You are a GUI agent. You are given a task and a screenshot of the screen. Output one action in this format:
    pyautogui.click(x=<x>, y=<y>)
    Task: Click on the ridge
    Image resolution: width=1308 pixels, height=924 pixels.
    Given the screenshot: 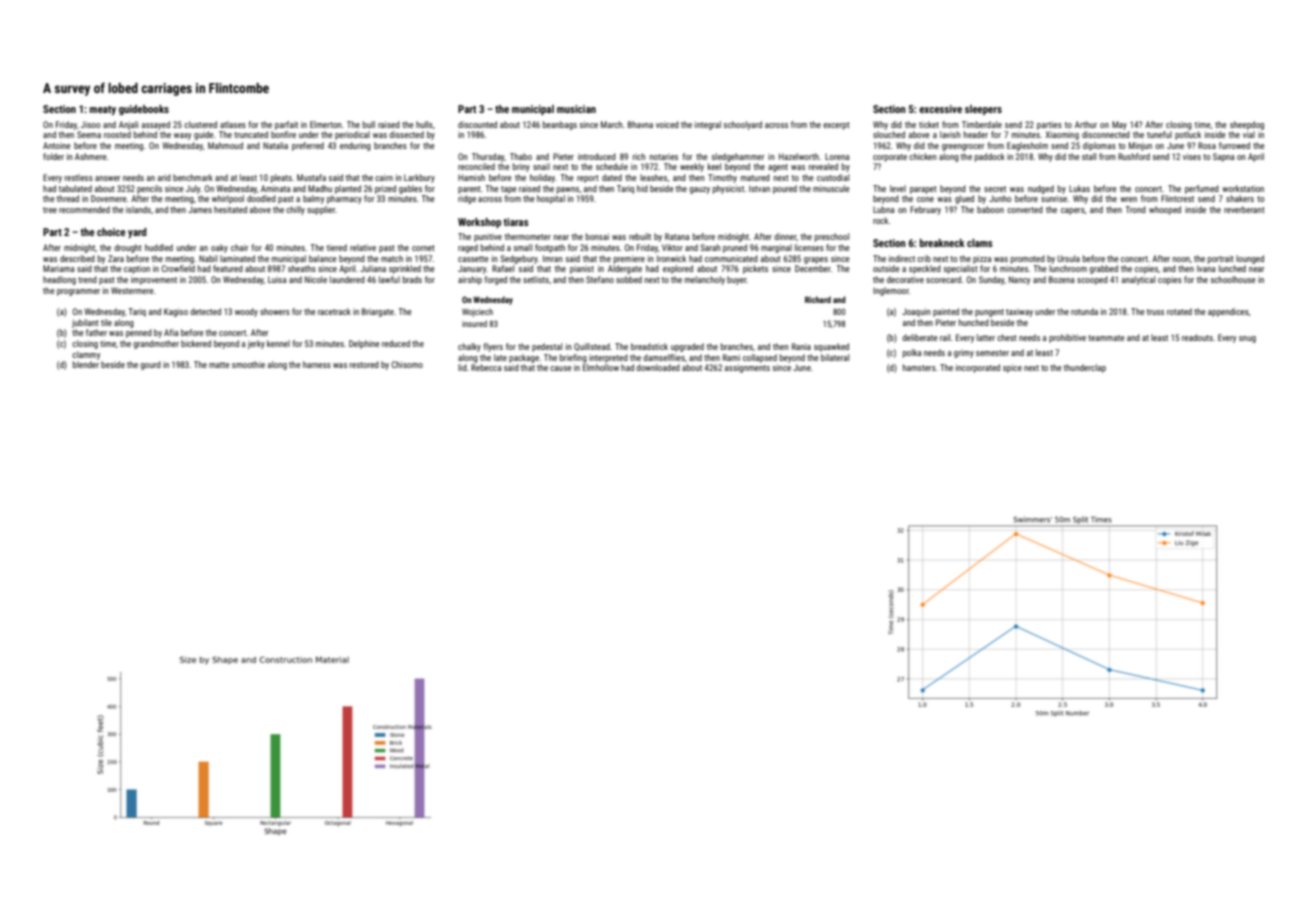 What is the action you would take?
    pyautogui.click(x=467, y=199)
